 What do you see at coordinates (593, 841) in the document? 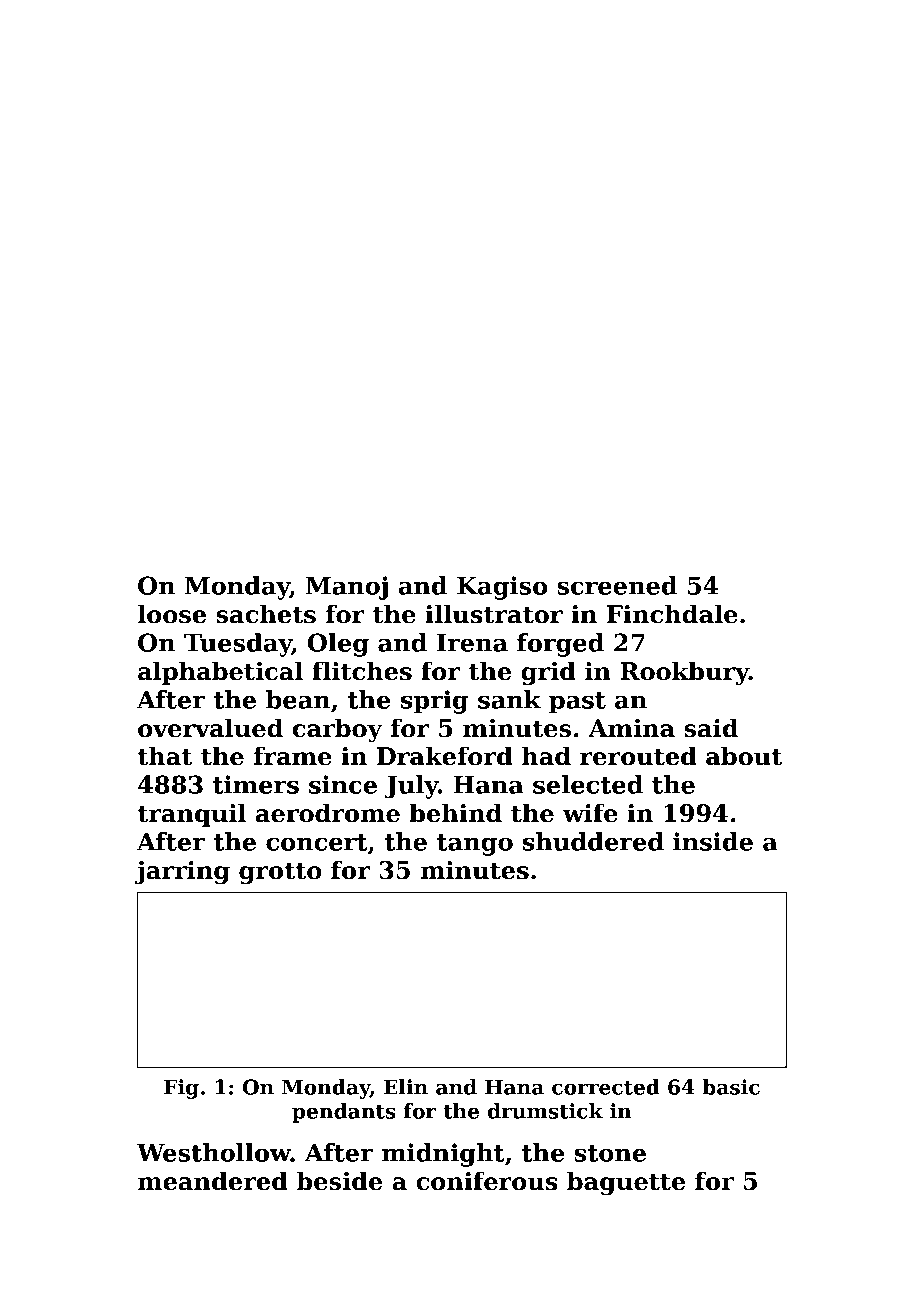
I see `shuddered` at bounding box center [593, 841].
